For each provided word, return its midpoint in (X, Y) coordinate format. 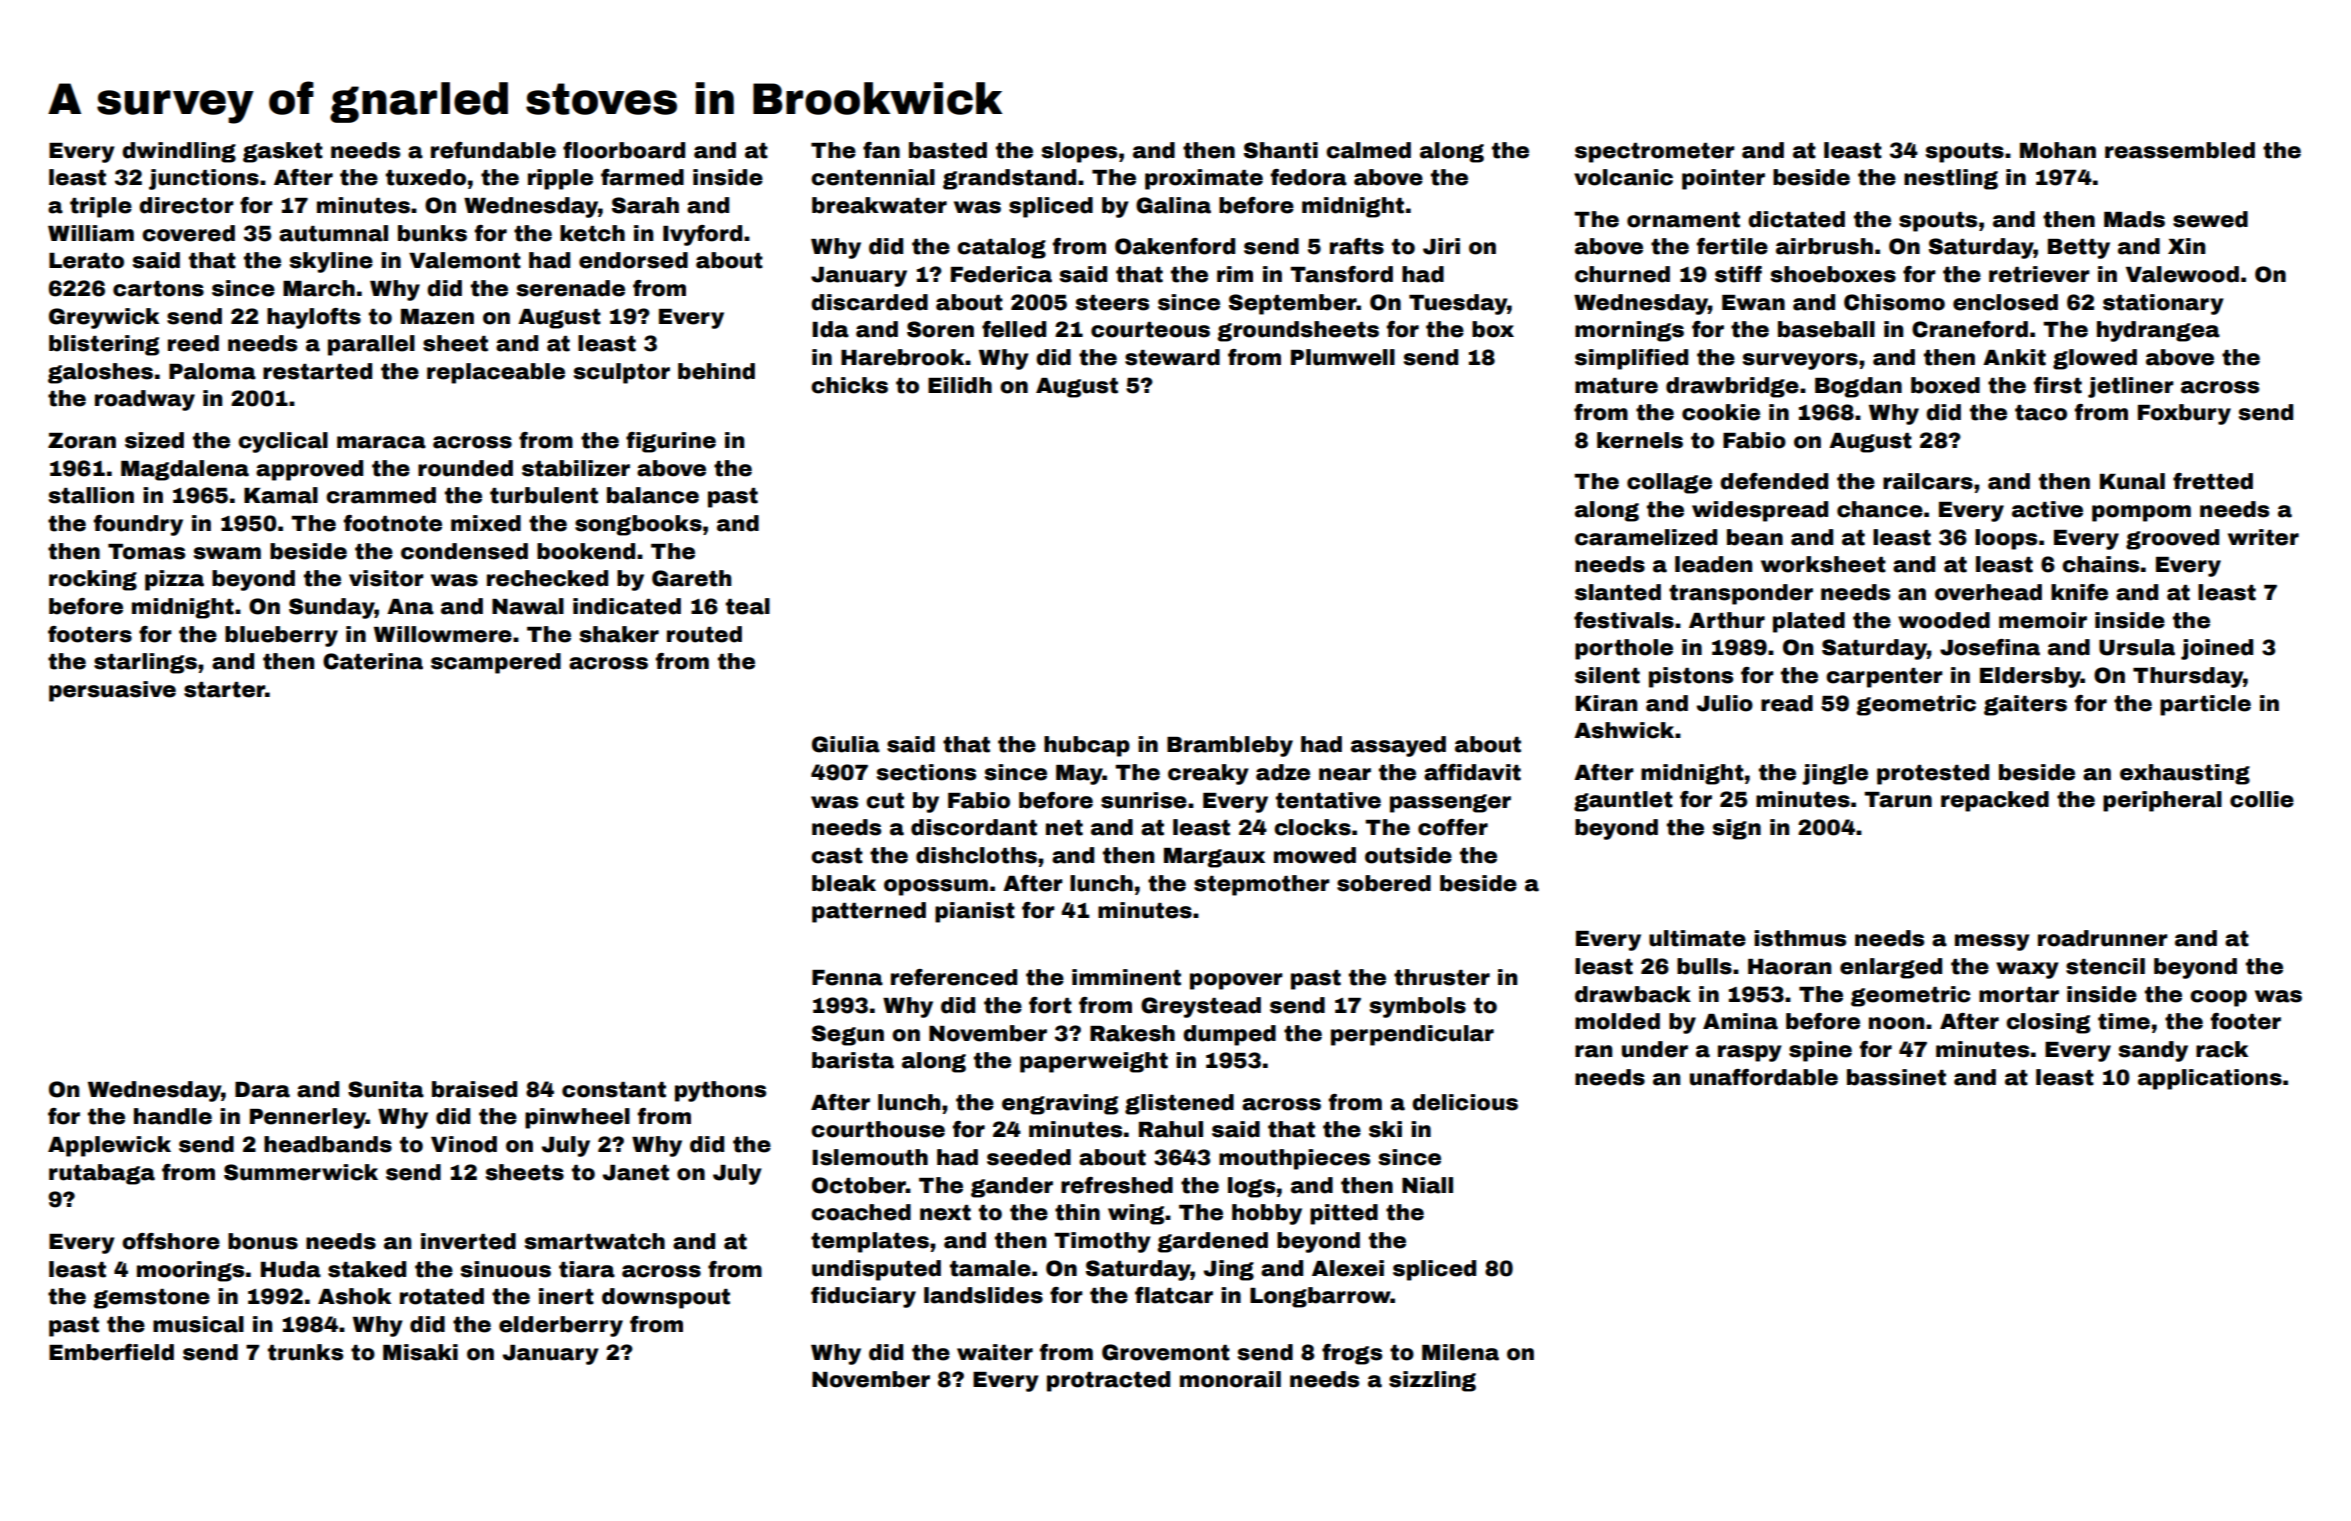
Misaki (420, 1352)
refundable (493, 150)
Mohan (2058, 150)
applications (2210, 1079)
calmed (1368, 150)
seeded (1029, 1157)
